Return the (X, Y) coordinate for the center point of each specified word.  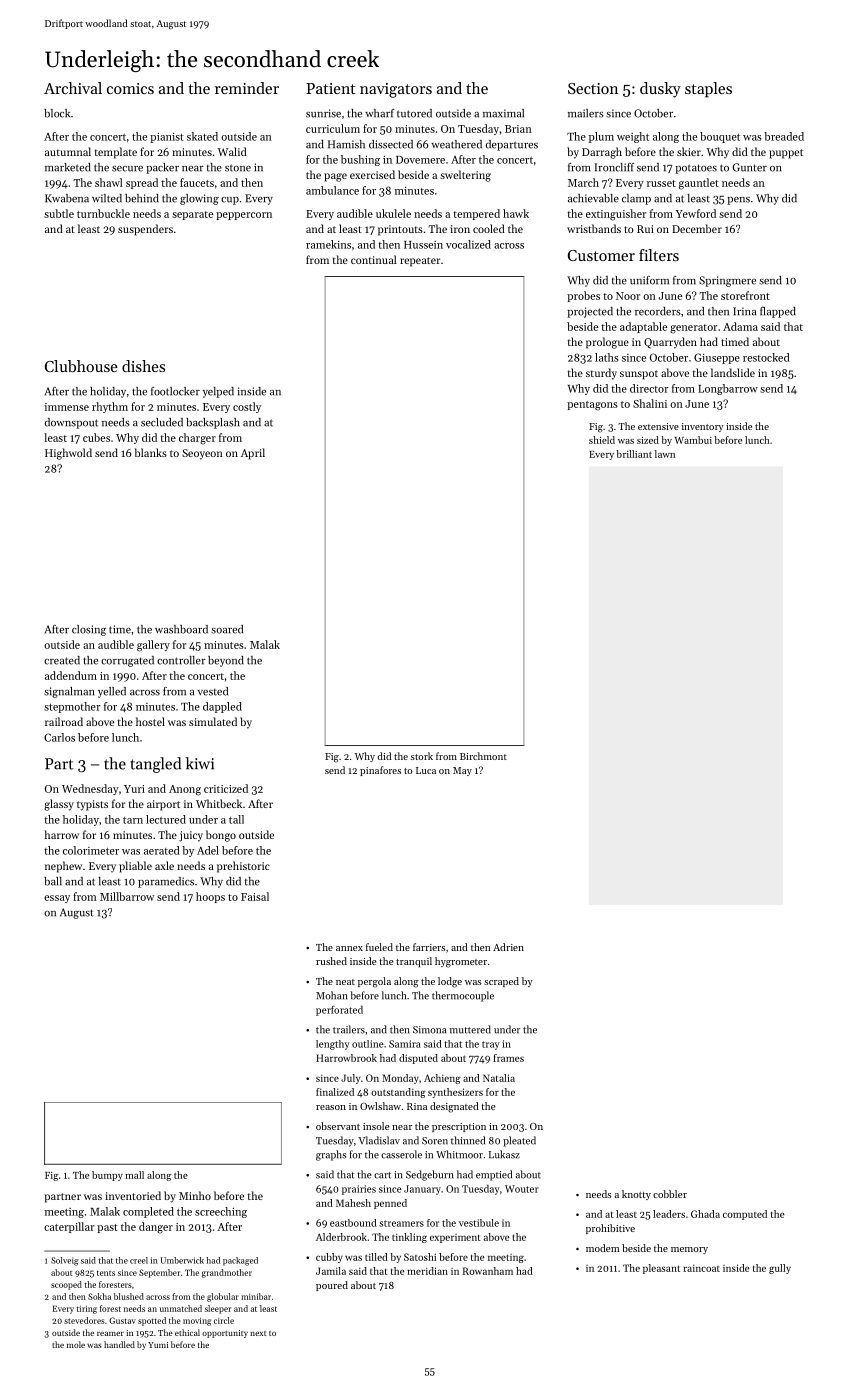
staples (708, 90)
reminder (247, 88)
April (253, 454)
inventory (702, 427)
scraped (501, 982)
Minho (195, 1195)
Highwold (68, 454)
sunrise (323, 113)
